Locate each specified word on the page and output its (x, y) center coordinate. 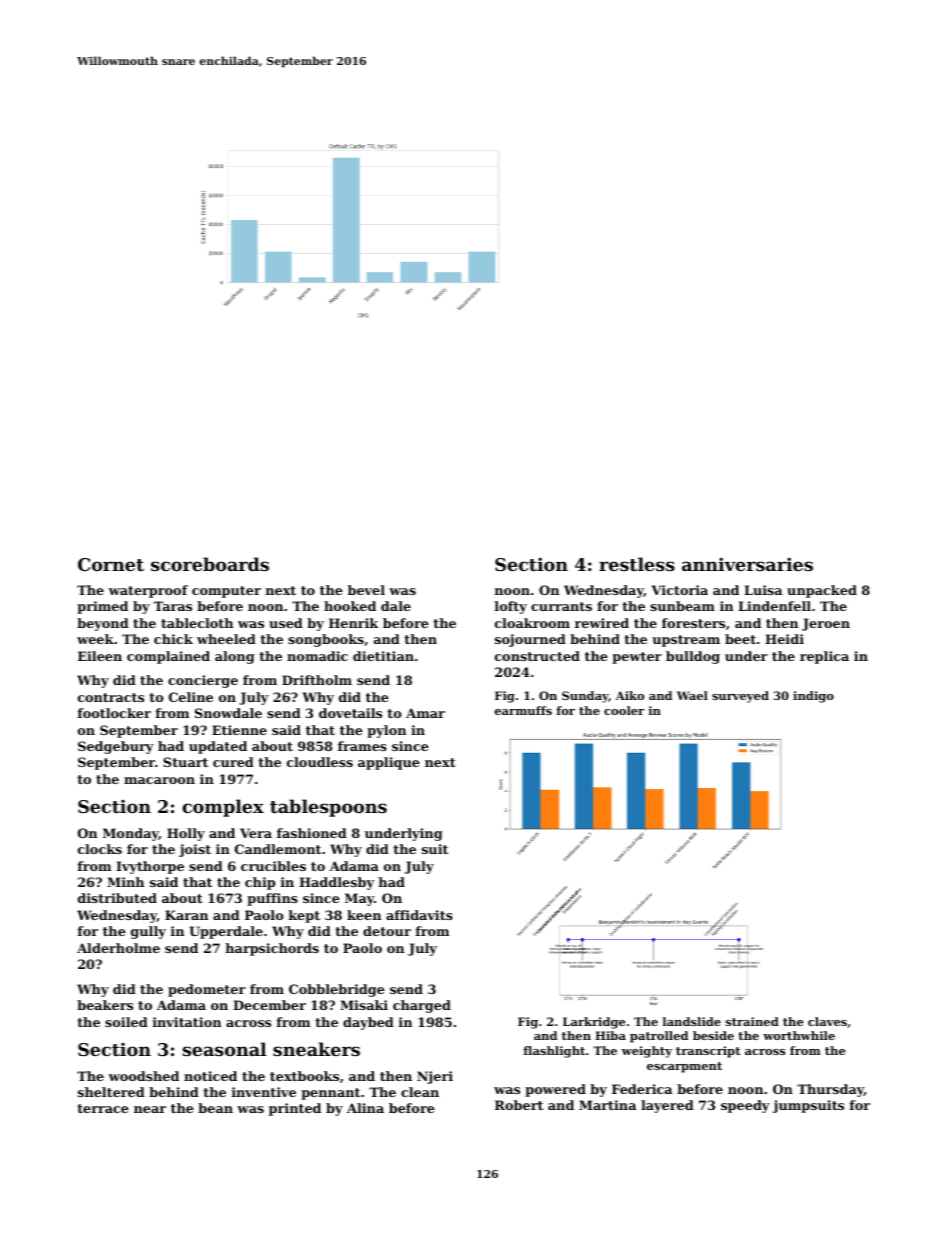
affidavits (419, 915)
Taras (173, 606)
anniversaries (747, 564)
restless (637, 564)
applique (389, 763)
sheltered (111, 1092)
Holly (186, 834)
